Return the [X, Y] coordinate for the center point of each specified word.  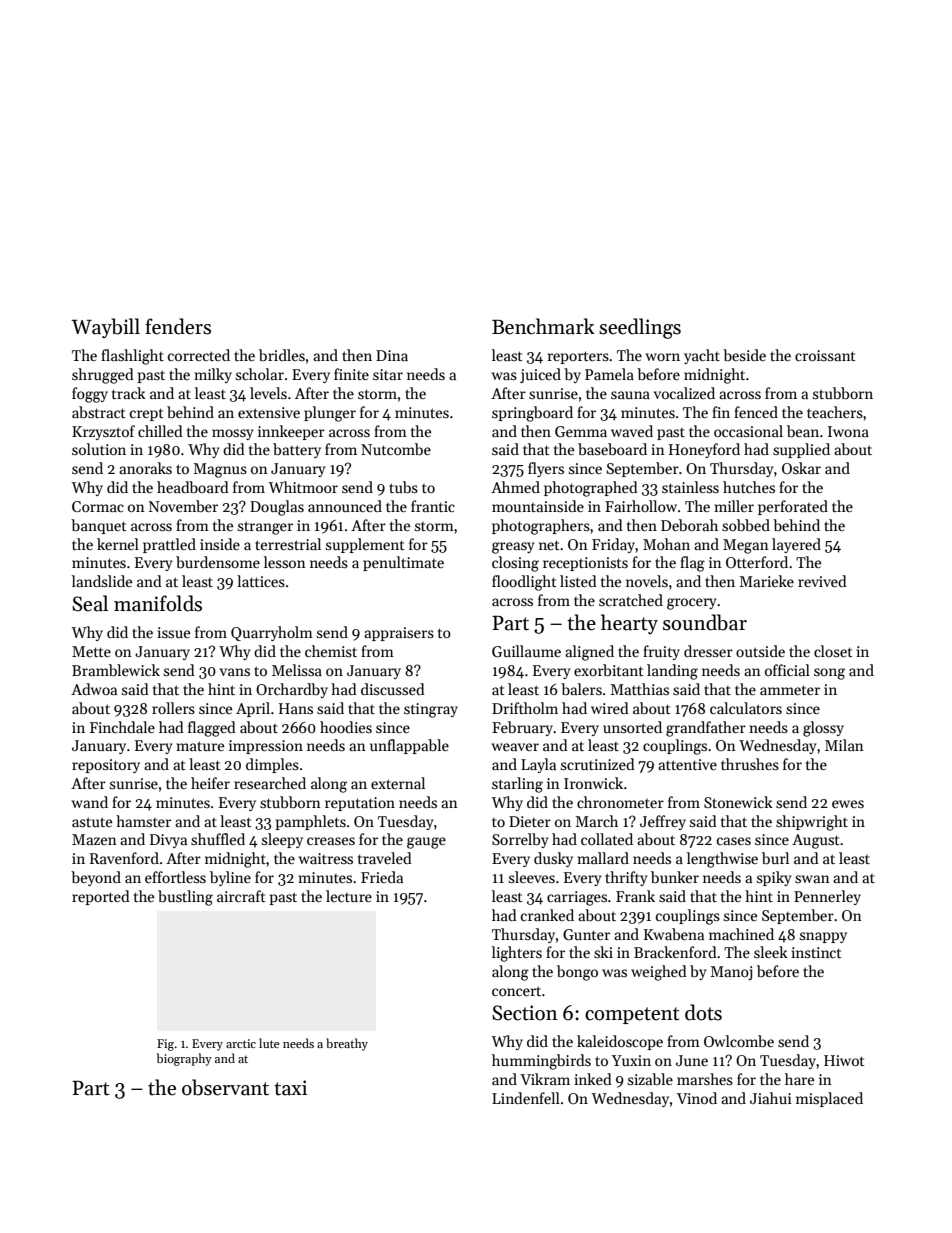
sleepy [282, 840]
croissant [825, 355]
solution [99, 449]
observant [225, 1087]
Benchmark [543, 326]
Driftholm [525, 708]
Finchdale [122, 727]
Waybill [105, 328]
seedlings [640, 328]
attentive [687, 764]
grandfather [706, 729]
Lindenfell [526, 1098]
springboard [532, 414]
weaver [515, 747]
